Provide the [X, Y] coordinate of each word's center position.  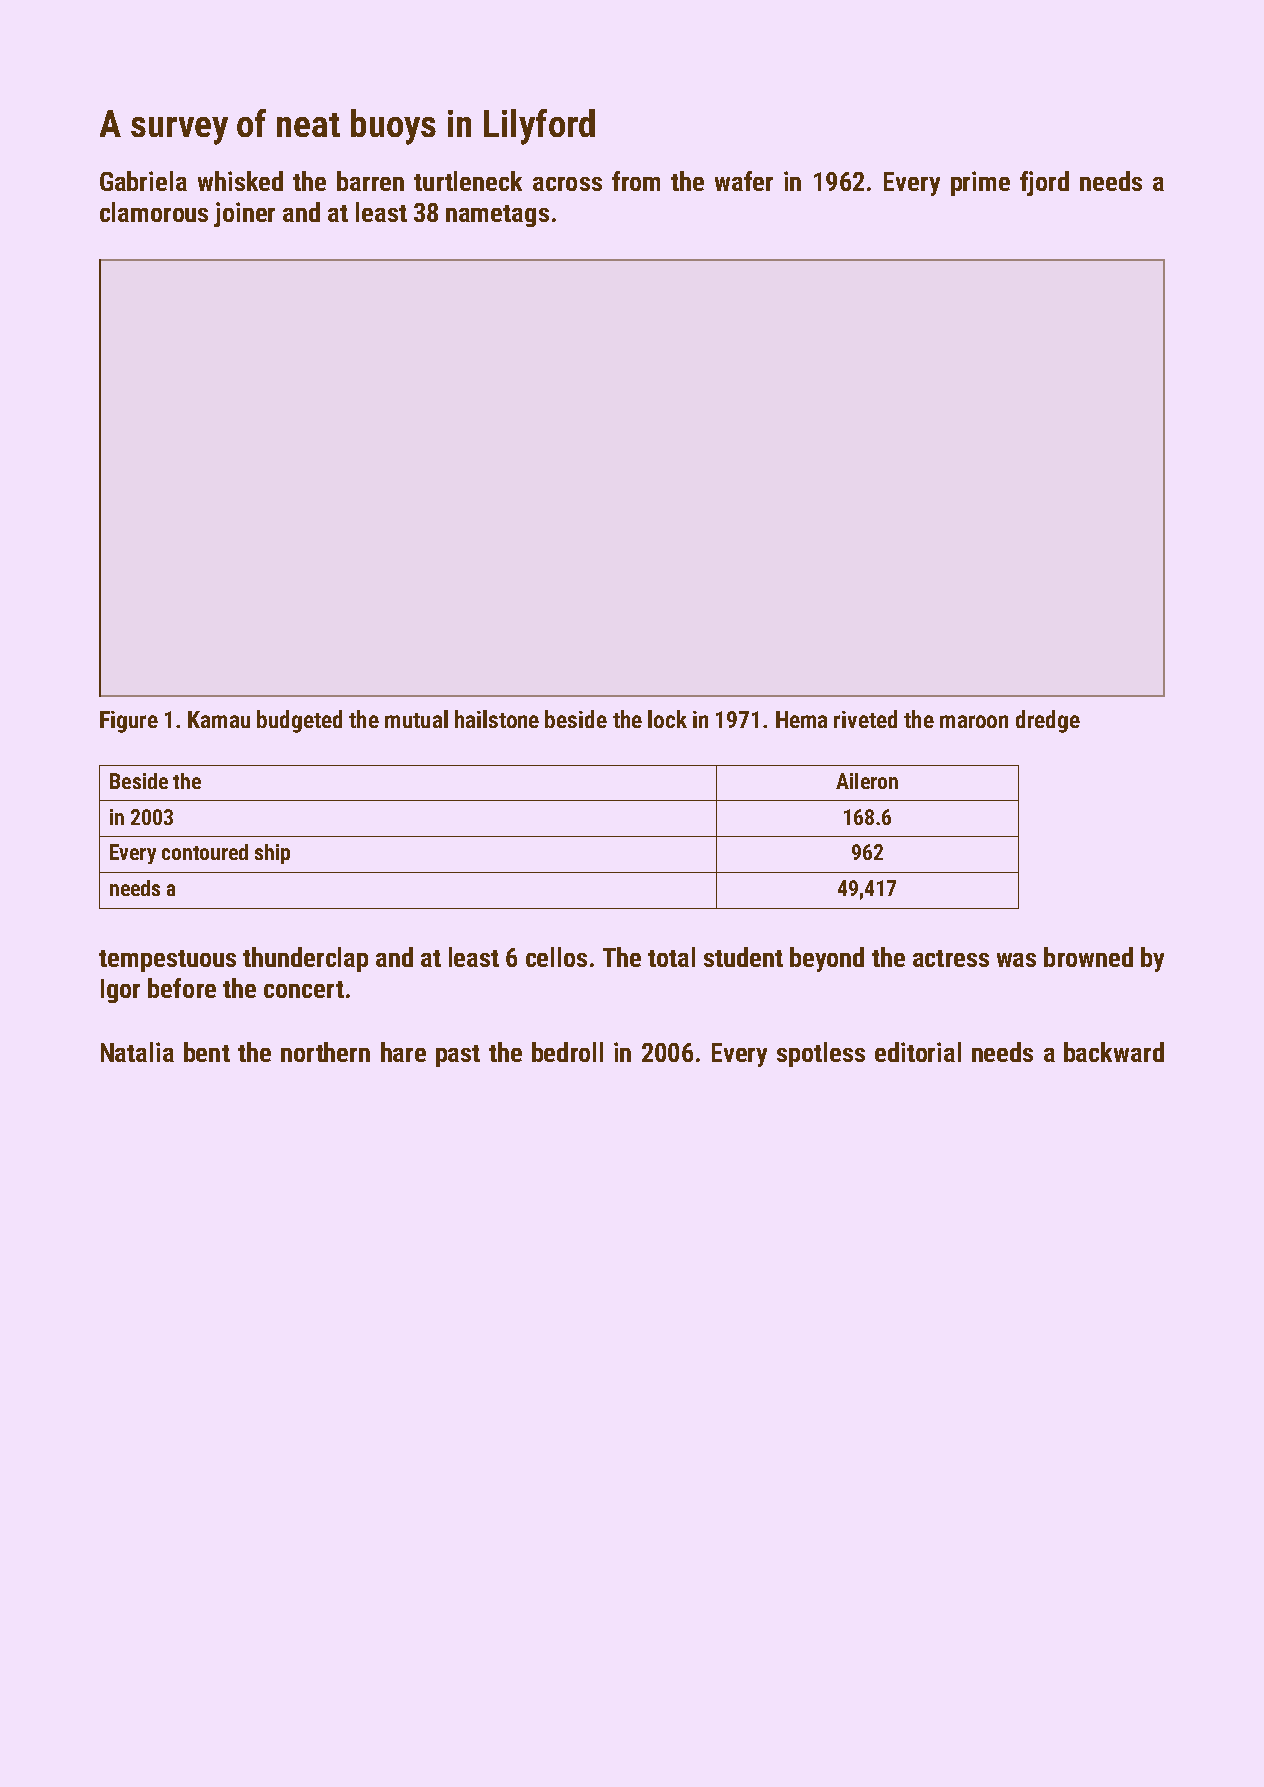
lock [667, 719]
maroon [974, 721]
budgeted [299, 721]
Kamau [219, 719]
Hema [801, 719]
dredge [1048, 721]
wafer [744, 181]
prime [980, 183]
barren [370, 181]
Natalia [137, 1052]
